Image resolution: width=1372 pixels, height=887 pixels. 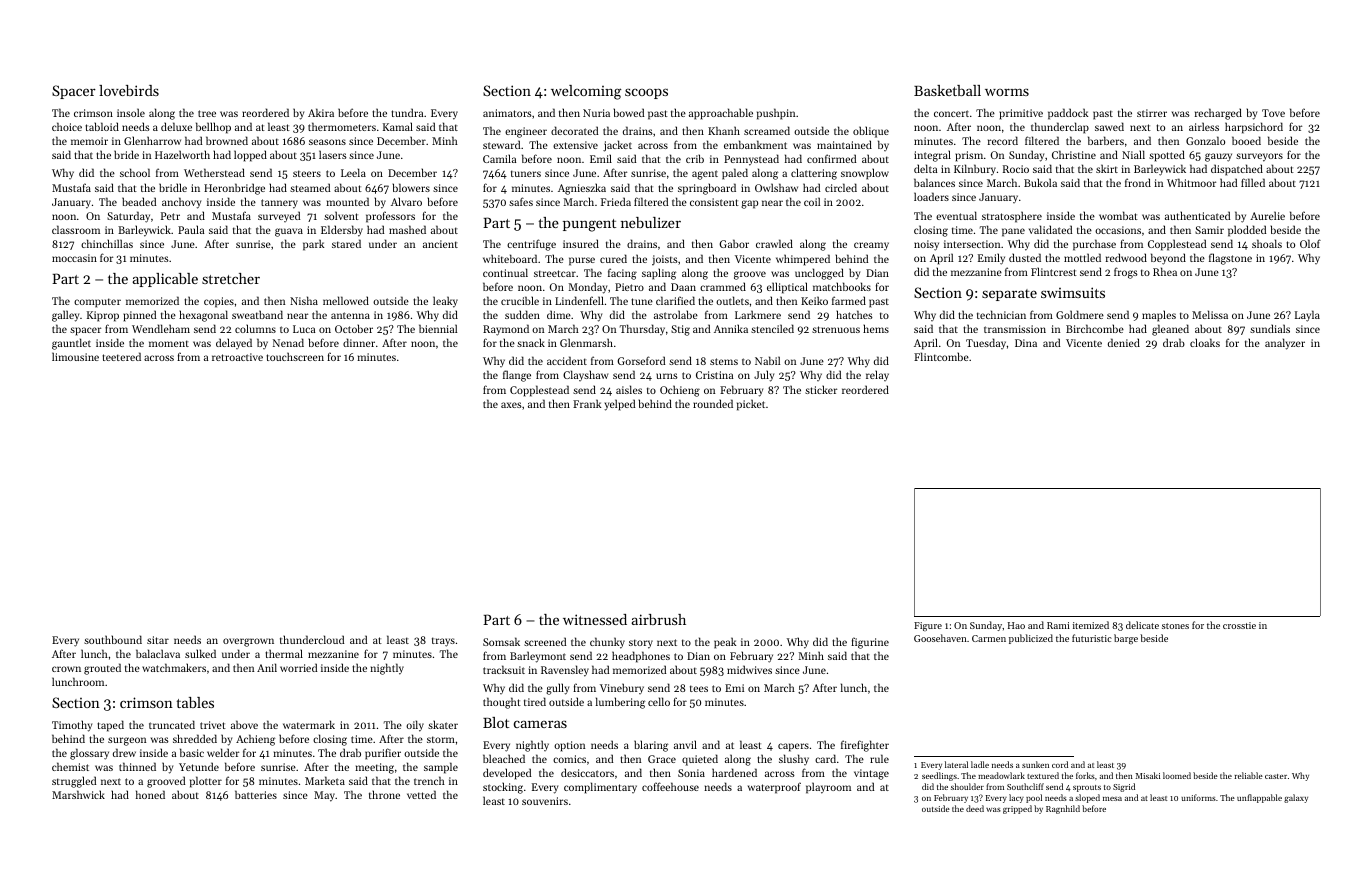 What do you see at coordinates (975, 170) in the page?
I see `Kilnbury` at bounding box center [975, 170].
